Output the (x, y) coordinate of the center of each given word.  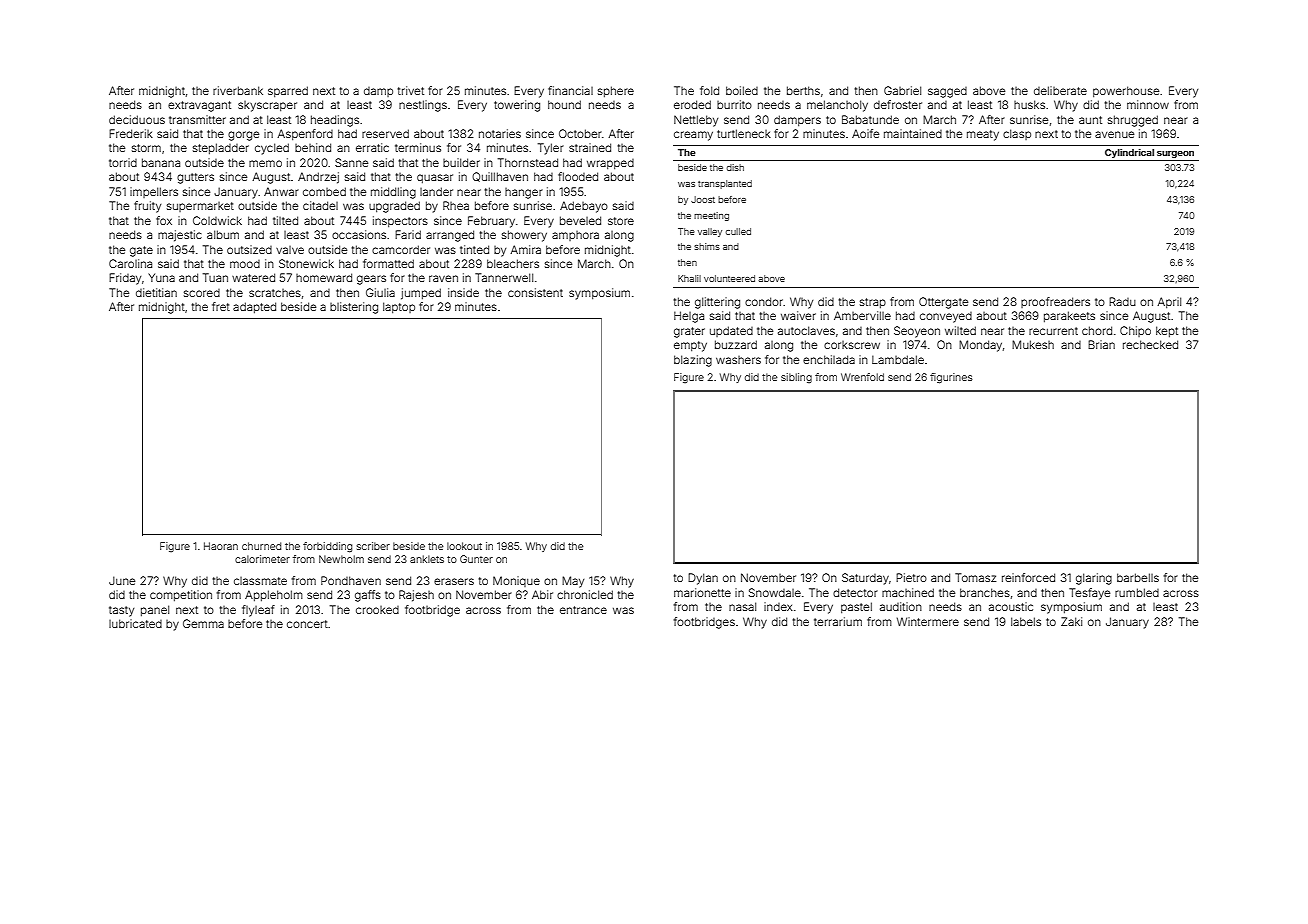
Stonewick (306, 263)
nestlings (423, 106)
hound (564, 104)
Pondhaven (351, 580)
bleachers (513, 263)
